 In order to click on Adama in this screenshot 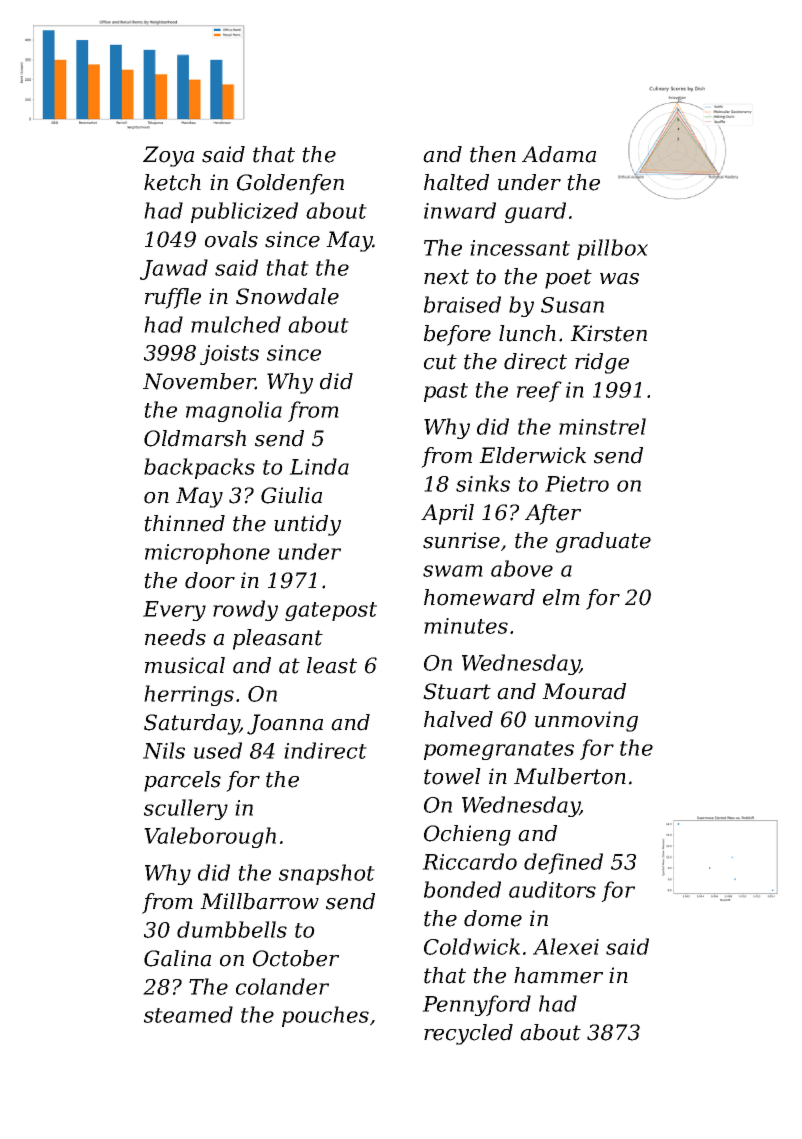, I will do `click(559, 154)`.
